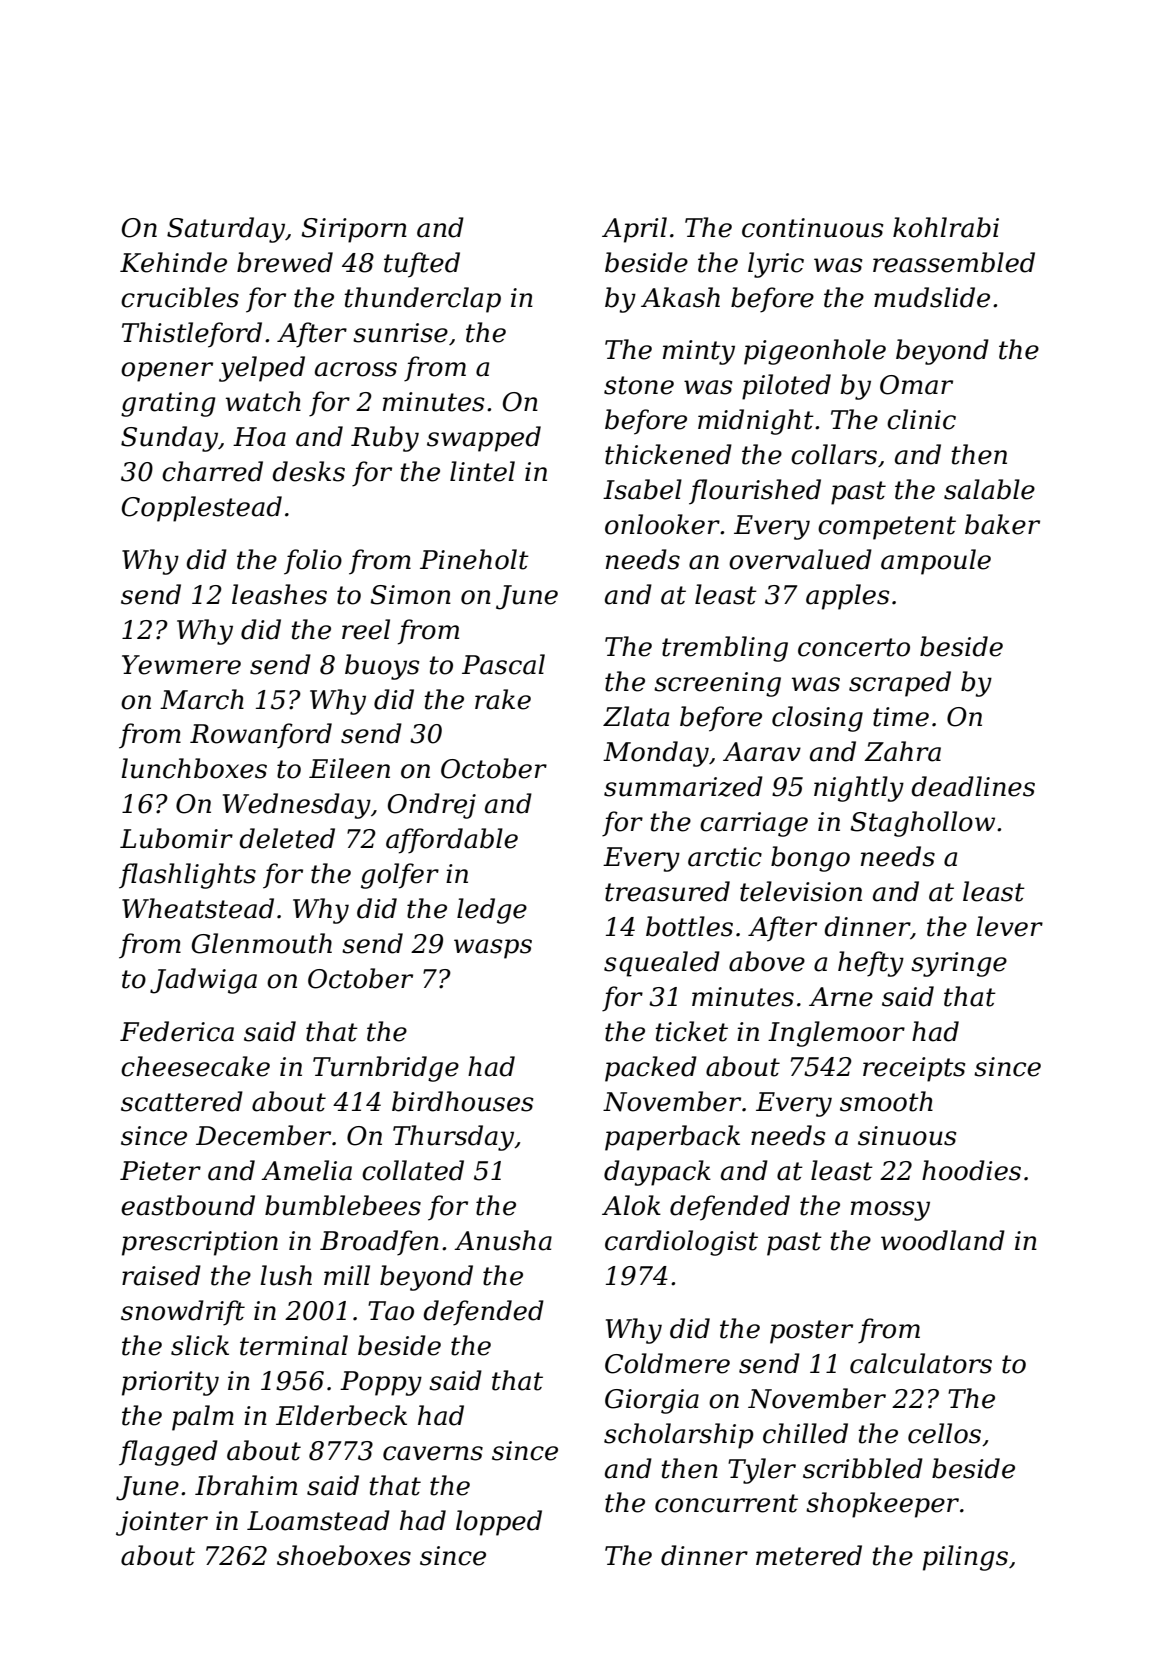  I want to click on cellos, so click(944, 1433).
